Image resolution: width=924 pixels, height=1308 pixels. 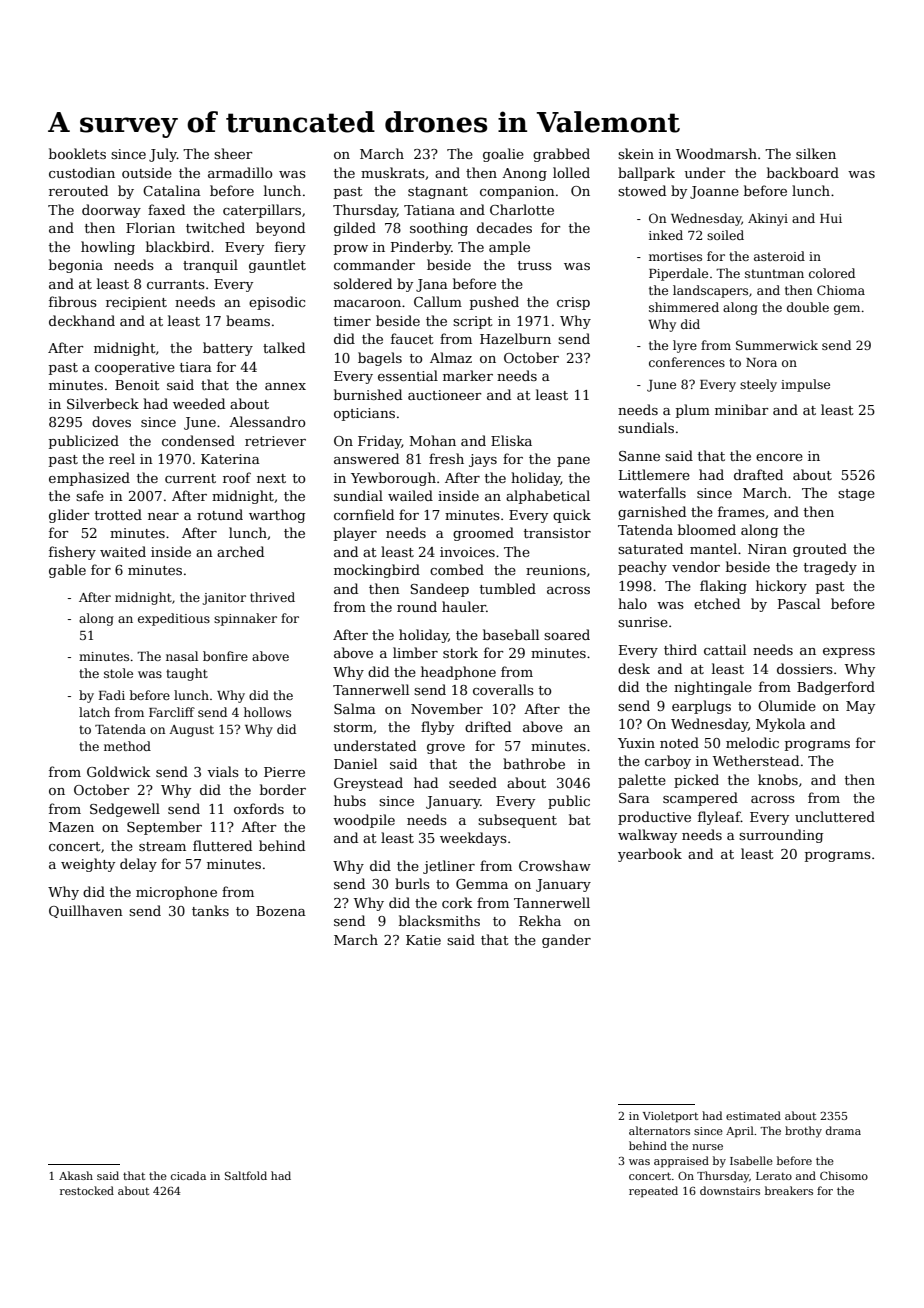 I want to click on beams, so click(x=248, y=320).
